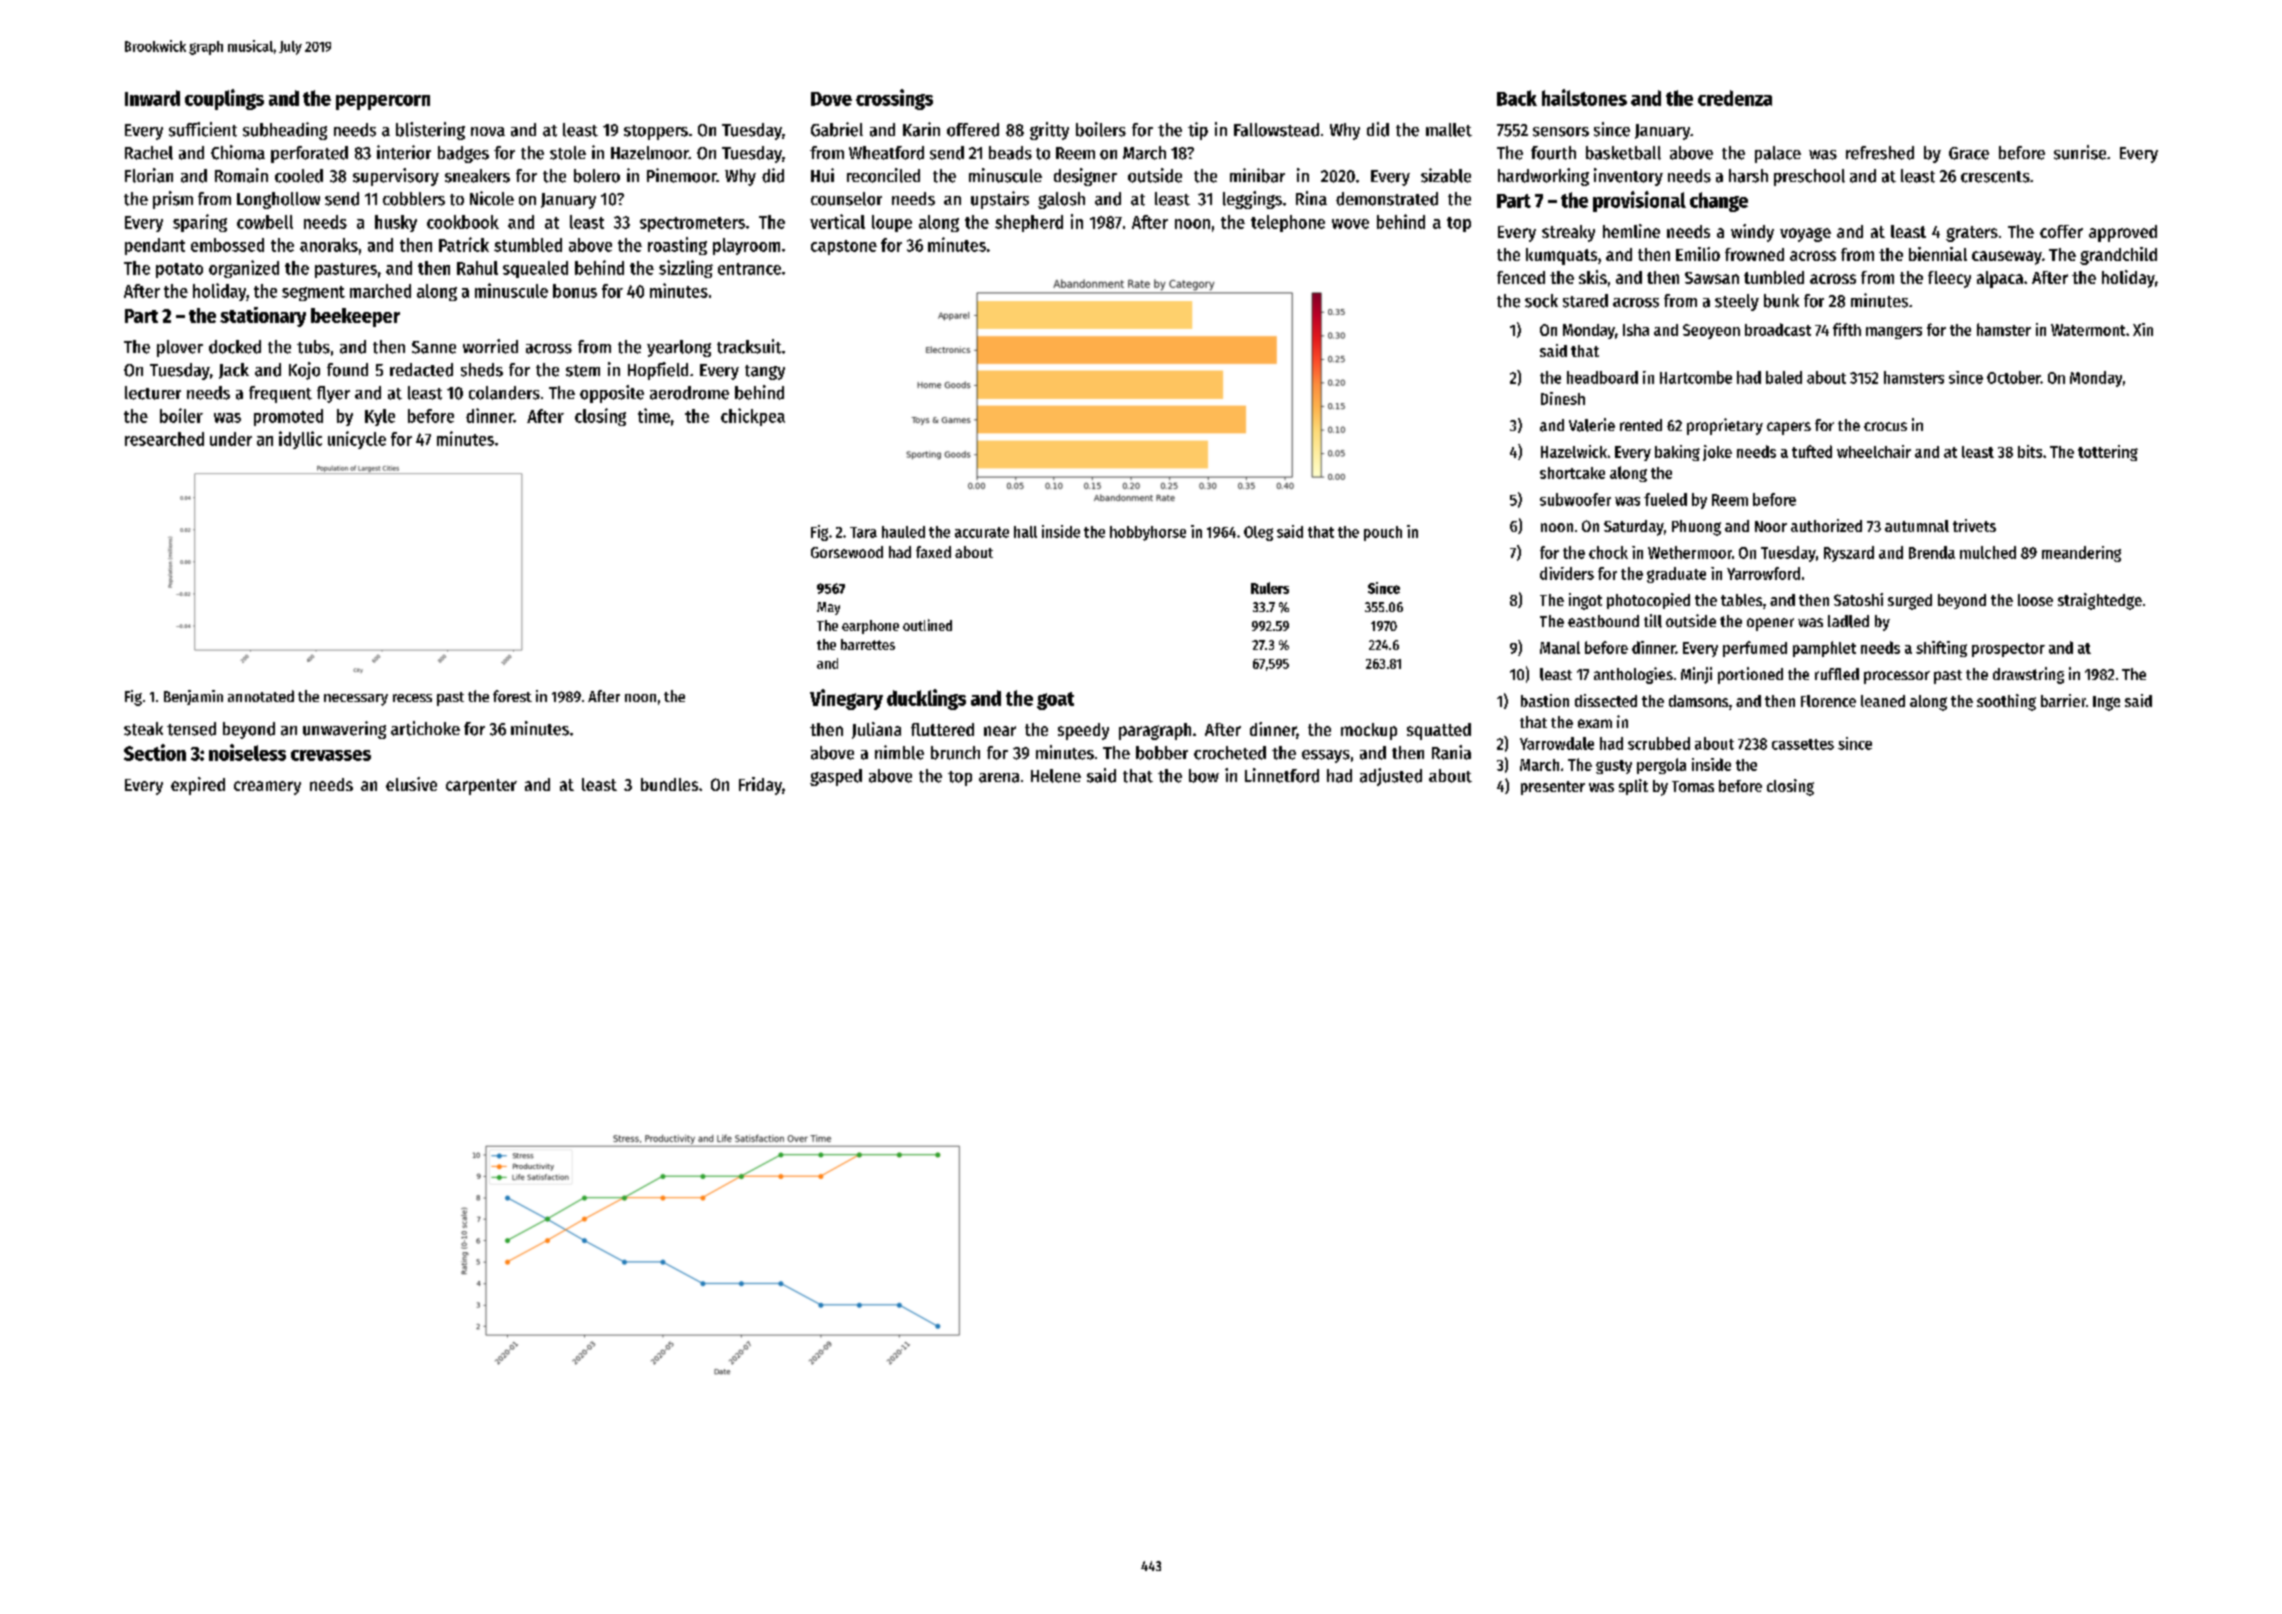  What do you see at coordinates (198, 786) in the screenshot?
I see `expired` at bounding box center [198, 786].
